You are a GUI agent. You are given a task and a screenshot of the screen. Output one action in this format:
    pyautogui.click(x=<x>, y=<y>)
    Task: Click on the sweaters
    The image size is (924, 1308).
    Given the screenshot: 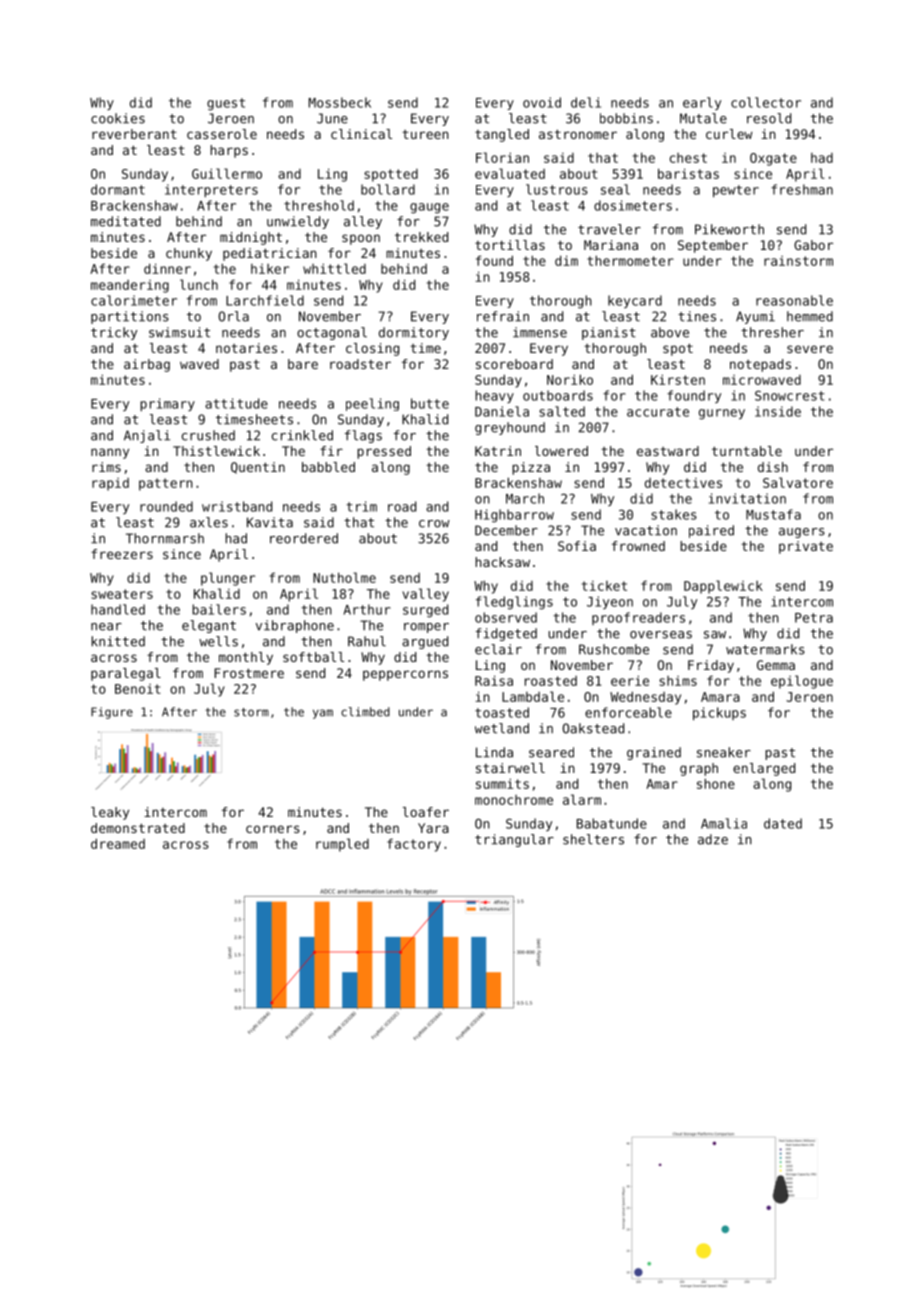 What is the action you would take?
    pyautogui.click(x=122, y=594)
